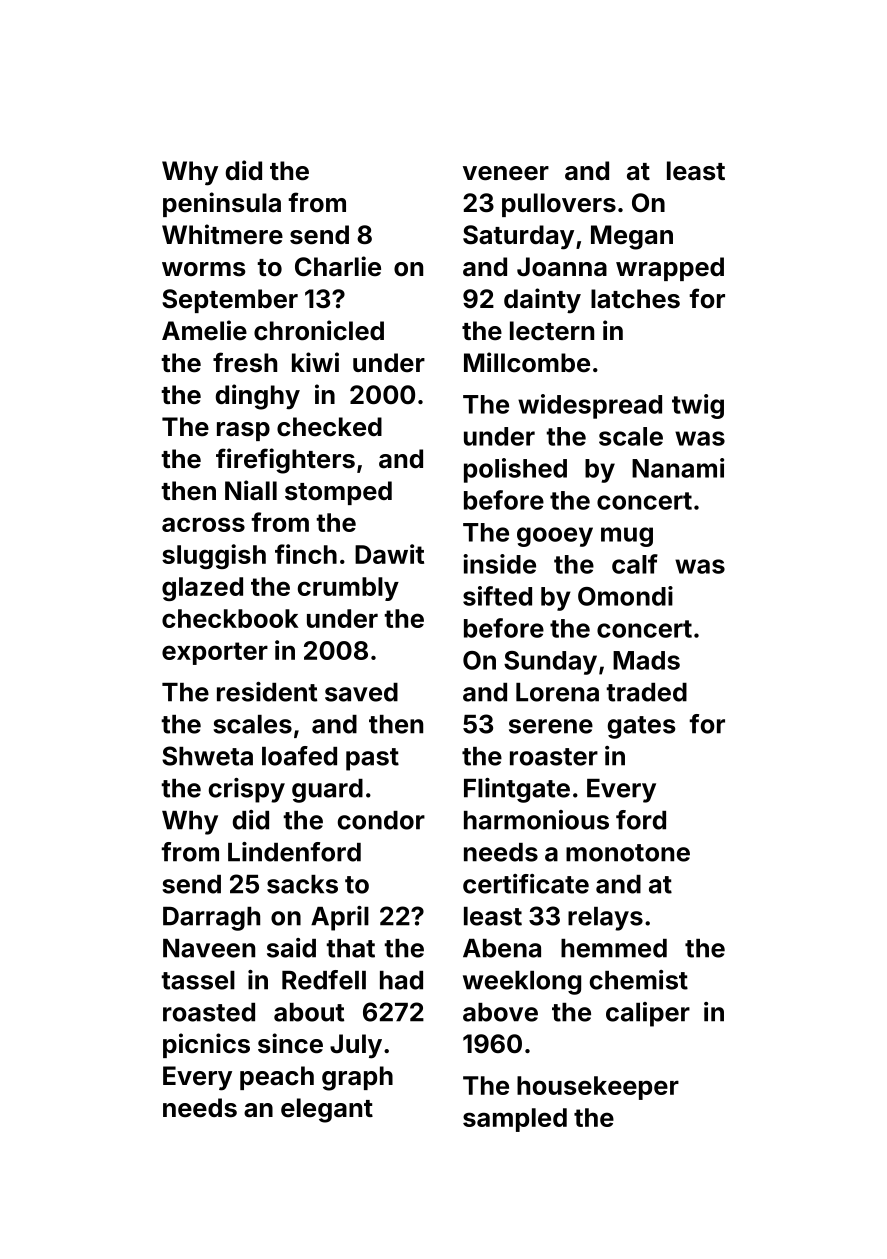 Image resolution: width=887 pixels, height=1259 pixels. I want to click on housekeeper, so click(598, 1088).
